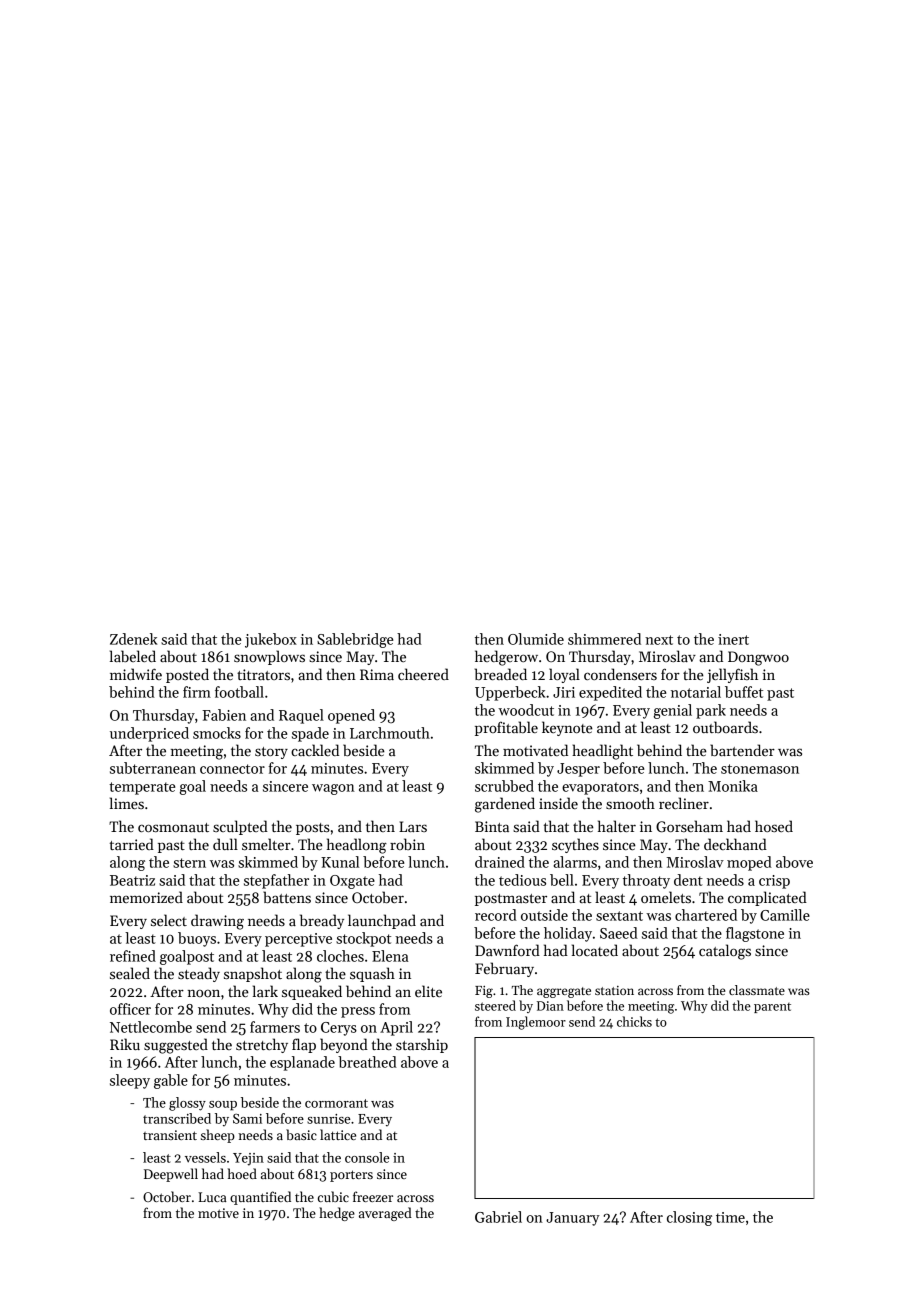 Image resolution: width=924 pixels, height=1308 pixels. Describe the element at coordinates (218, 1213) in the image. I see `motive` at that location.
